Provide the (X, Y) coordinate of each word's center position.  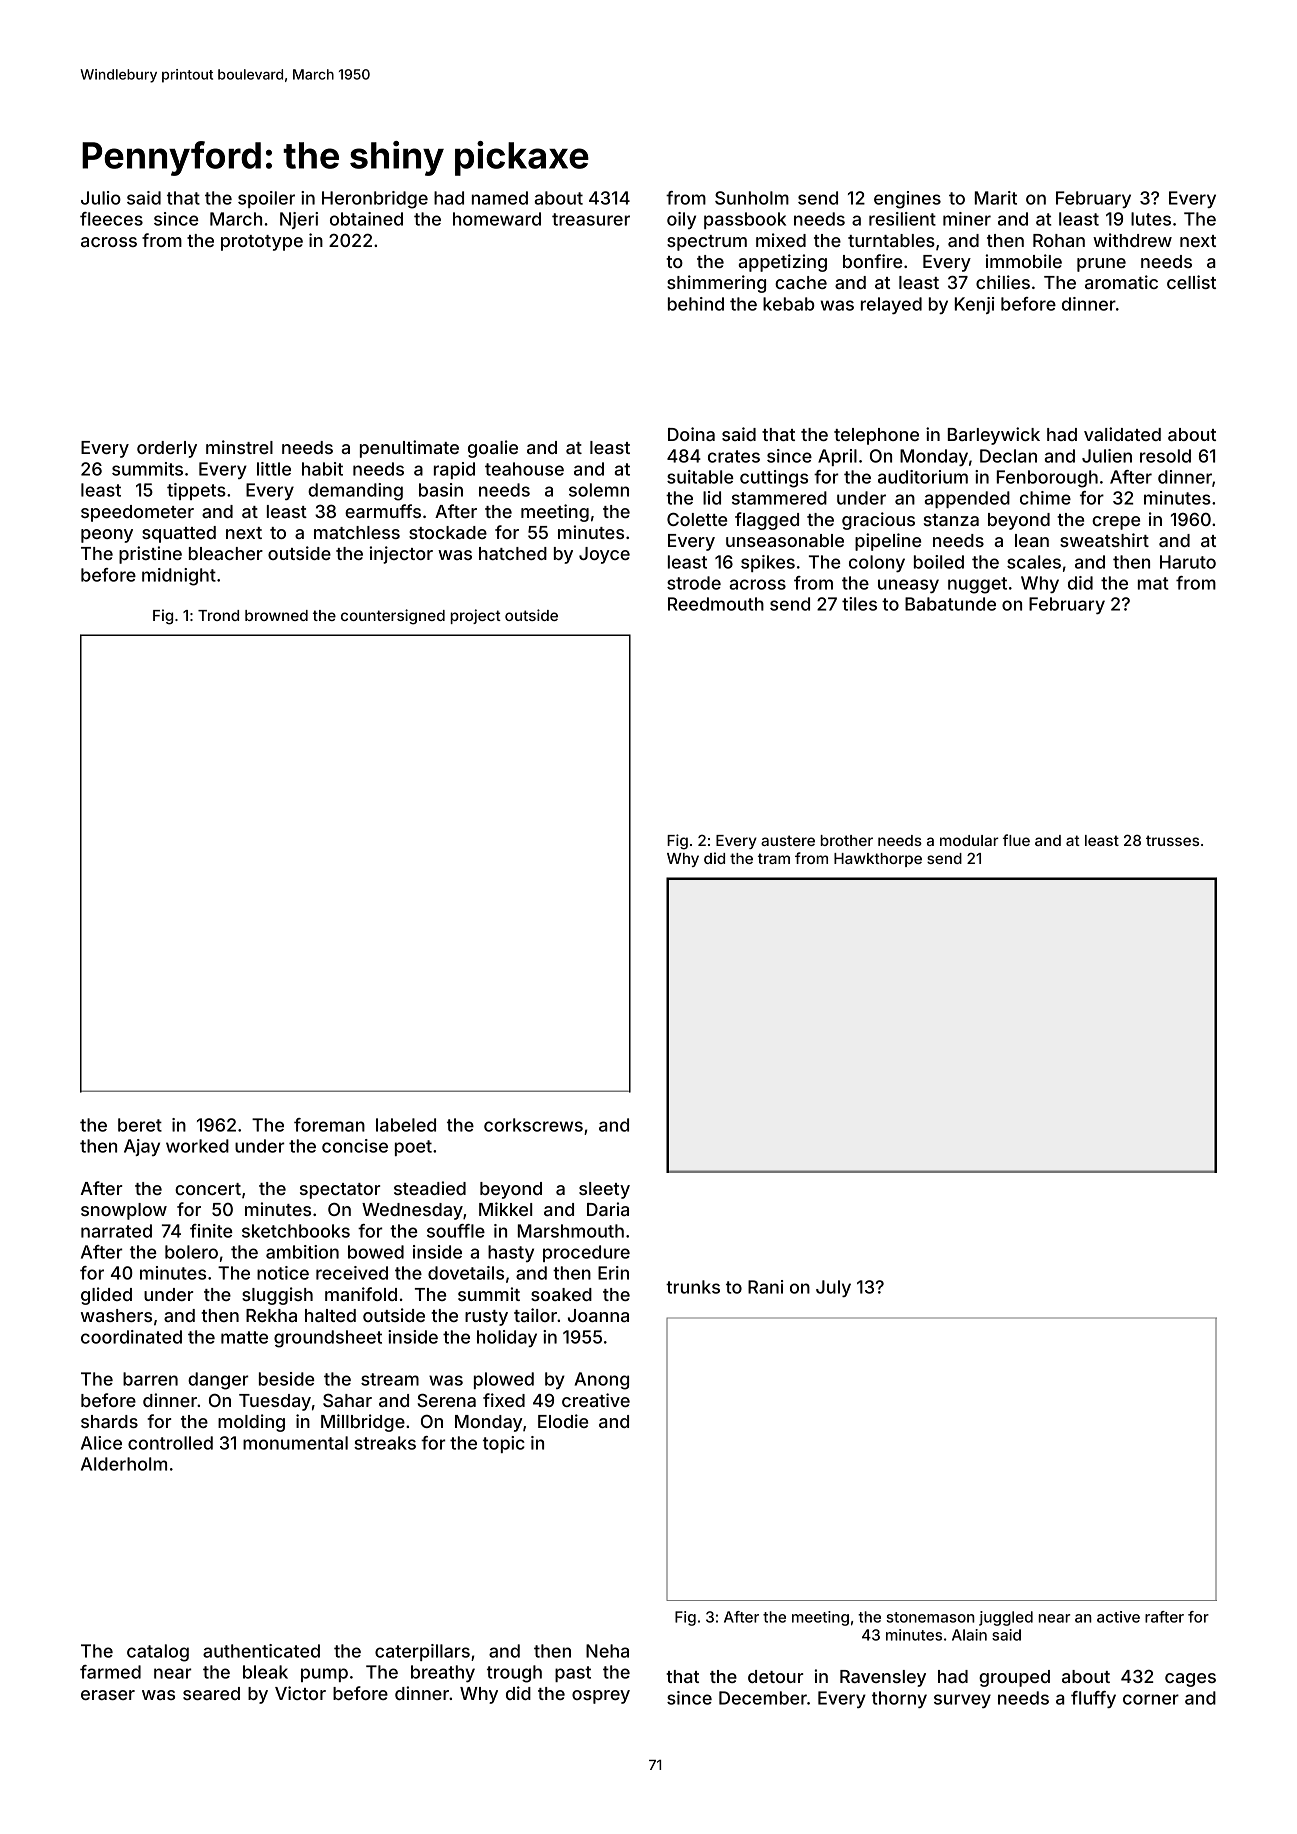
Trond (218, 615)
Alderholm (124, 1464)
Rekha (271, 1315)
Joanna (598, 1315)
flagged (767, 521)
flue (1016, 840)
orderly (167, 449)
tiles (859, 604)
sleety (604, 1190)
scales (1034, 562)
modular (969, 840)
